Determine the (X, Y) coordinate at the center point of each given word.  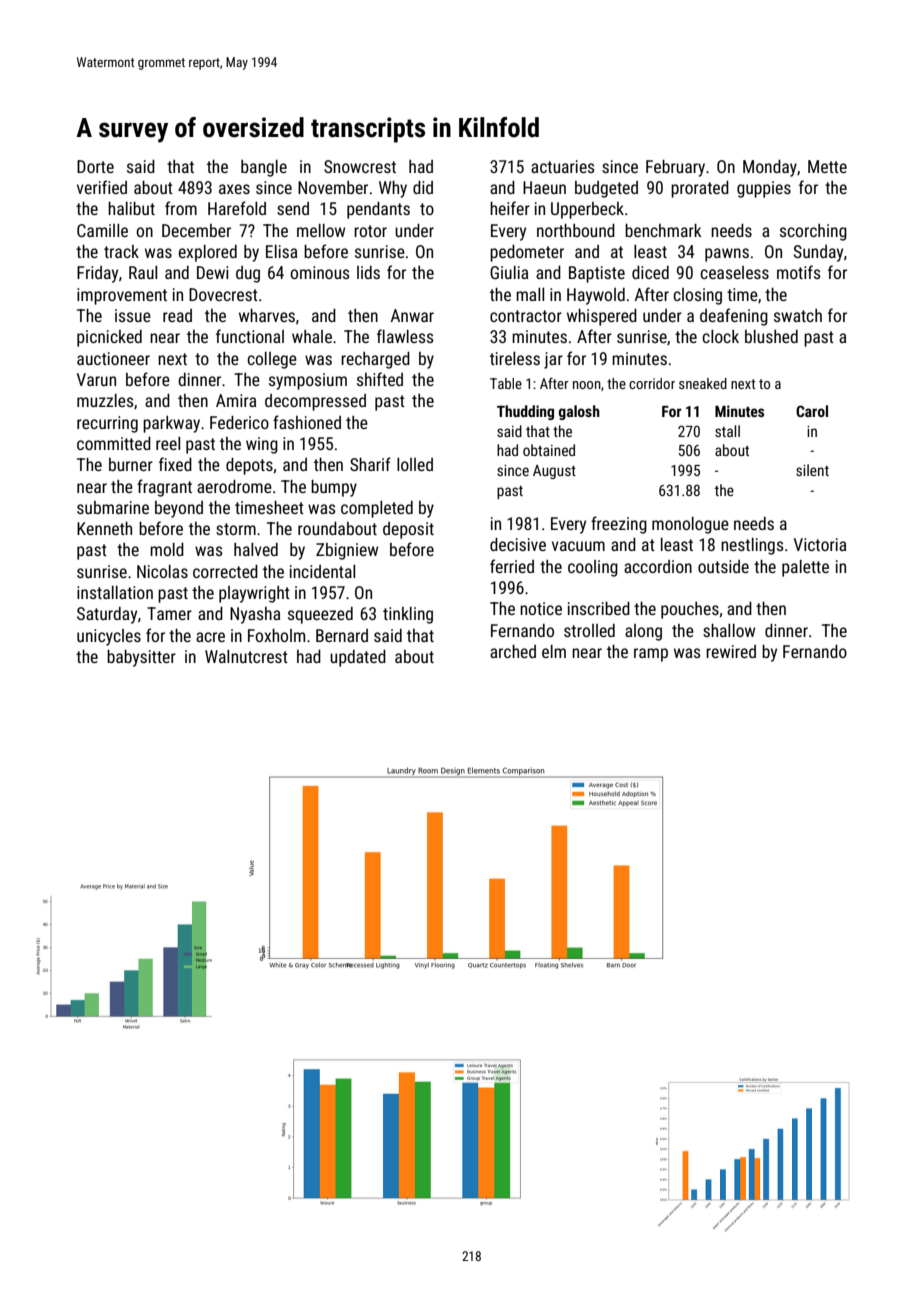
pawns (727, 255)
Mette (827, 166)
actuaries (563, 166)
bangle (264, 168)
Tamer (169, 613)
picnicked (109, 338)
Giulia (509, 272)
